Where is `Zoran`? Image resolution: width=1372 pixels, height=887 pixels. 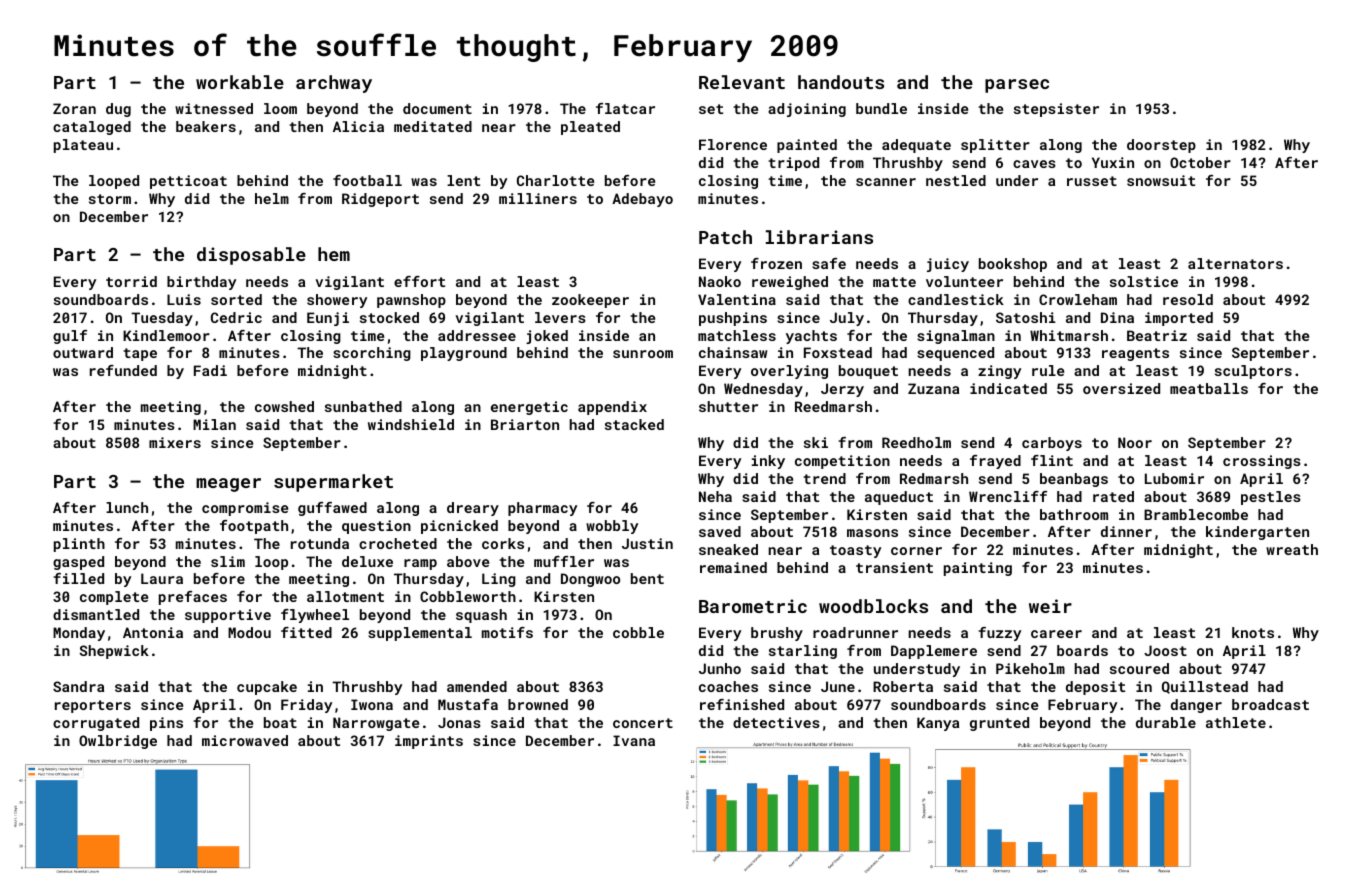 Zoran is located at coordinates (74, 108).
